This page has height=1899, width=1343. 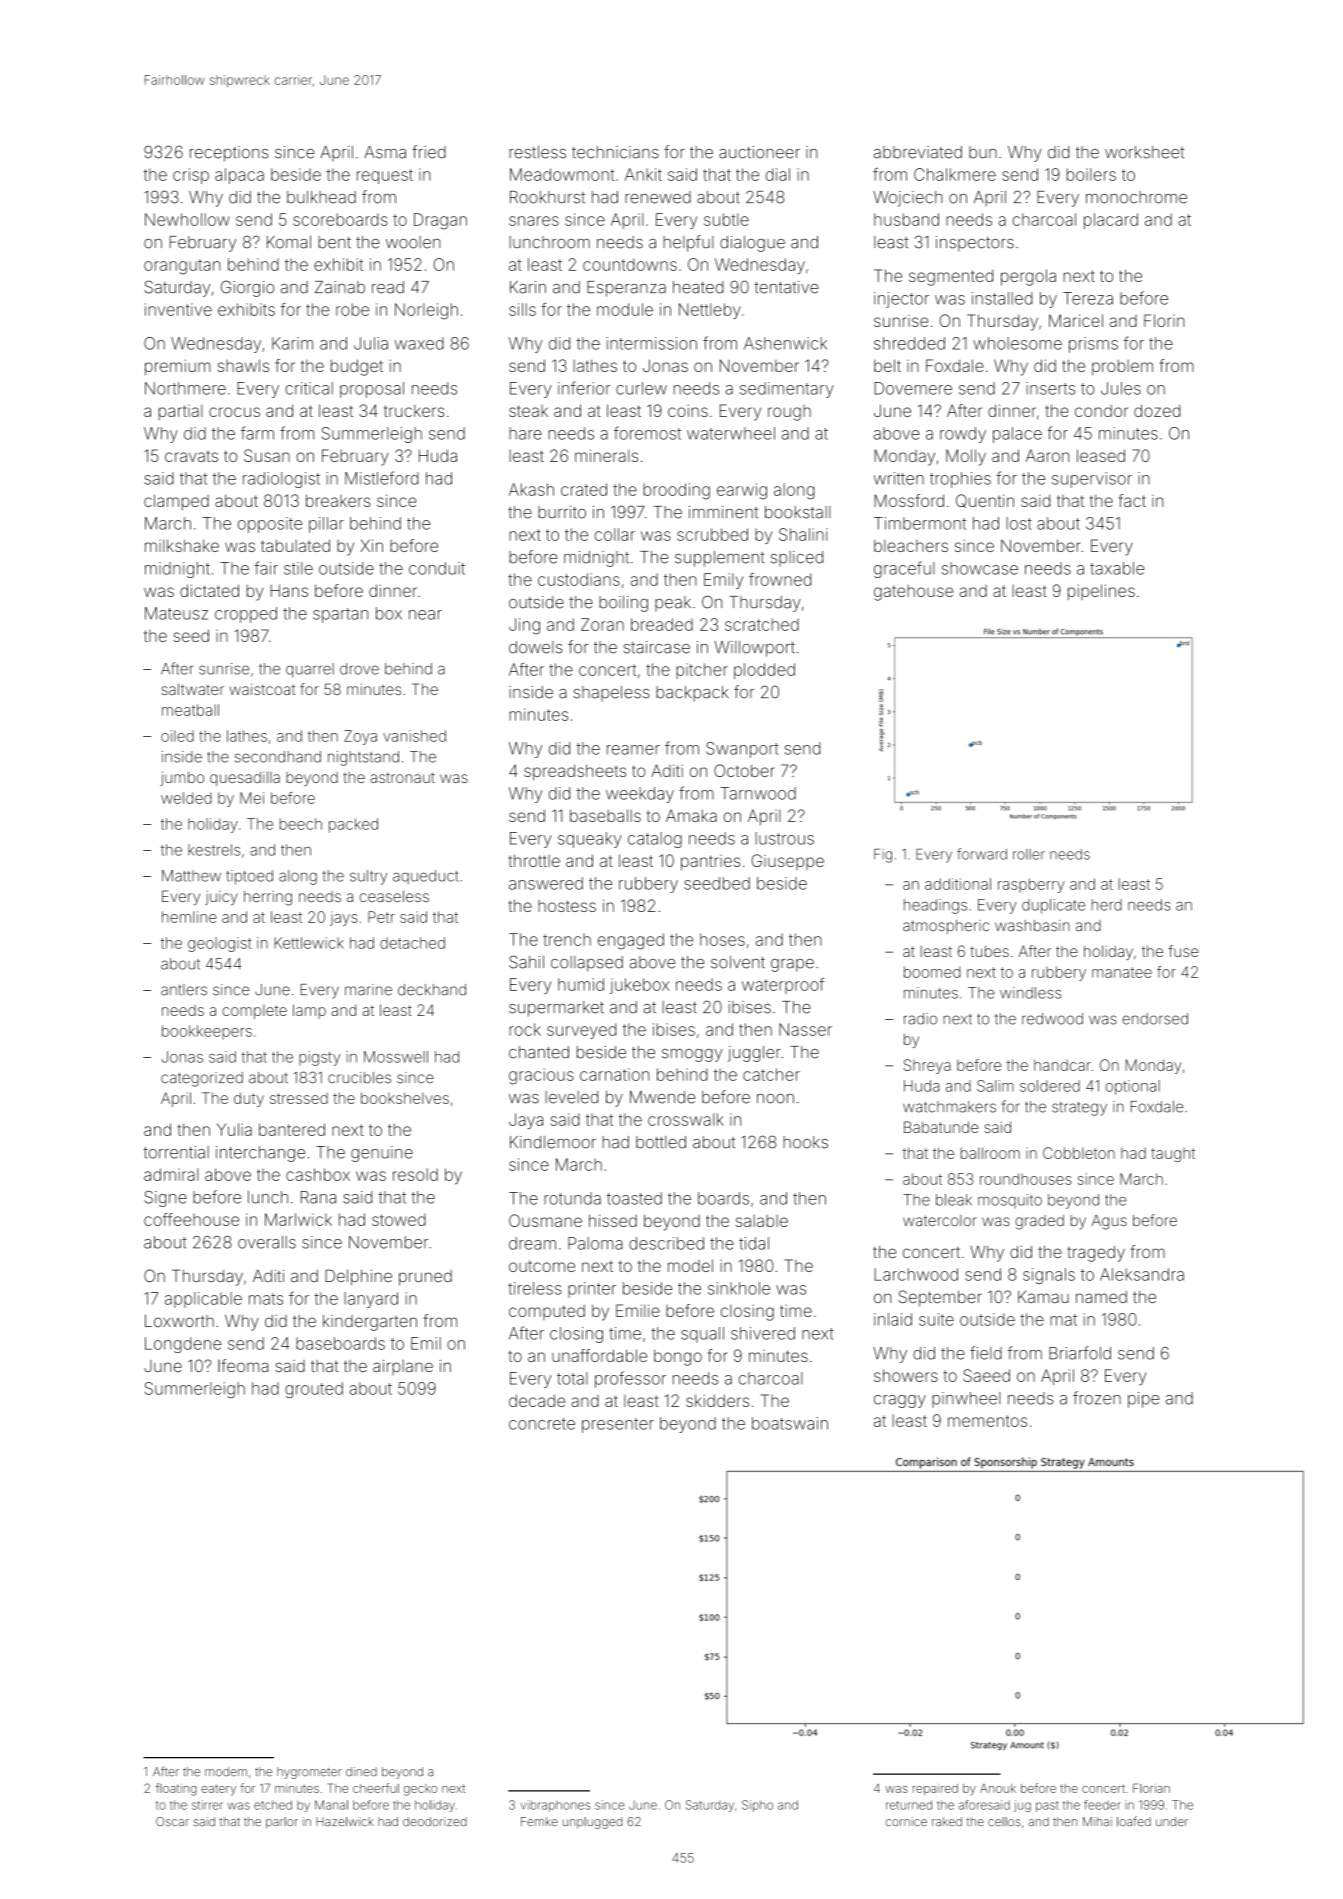 What do you see at coordinates (542, 1424) in the page?
I see `concrete` at bounding box center [542, 1424].
